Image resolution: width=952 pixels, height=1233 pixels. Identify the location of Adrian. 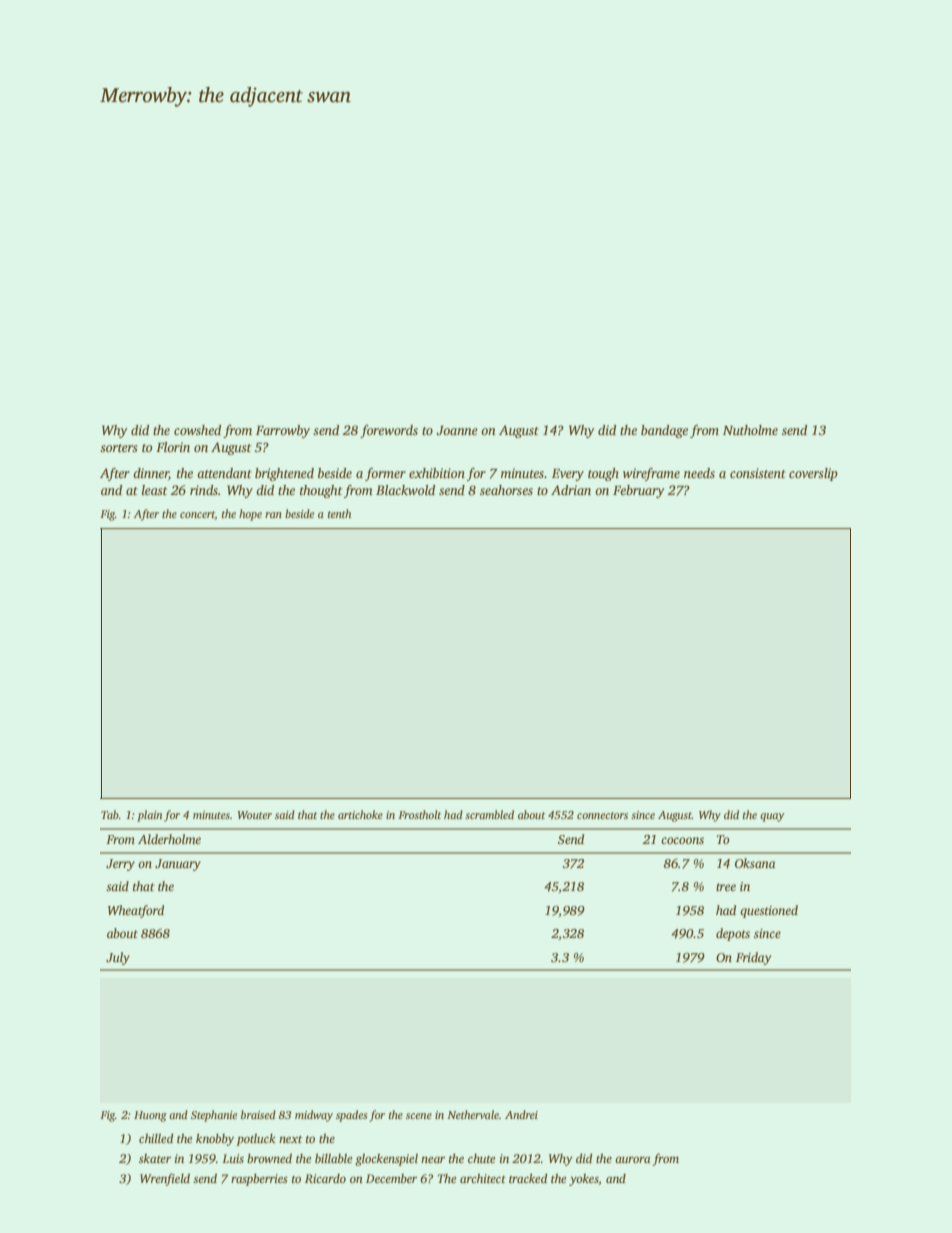
(571, 490).
